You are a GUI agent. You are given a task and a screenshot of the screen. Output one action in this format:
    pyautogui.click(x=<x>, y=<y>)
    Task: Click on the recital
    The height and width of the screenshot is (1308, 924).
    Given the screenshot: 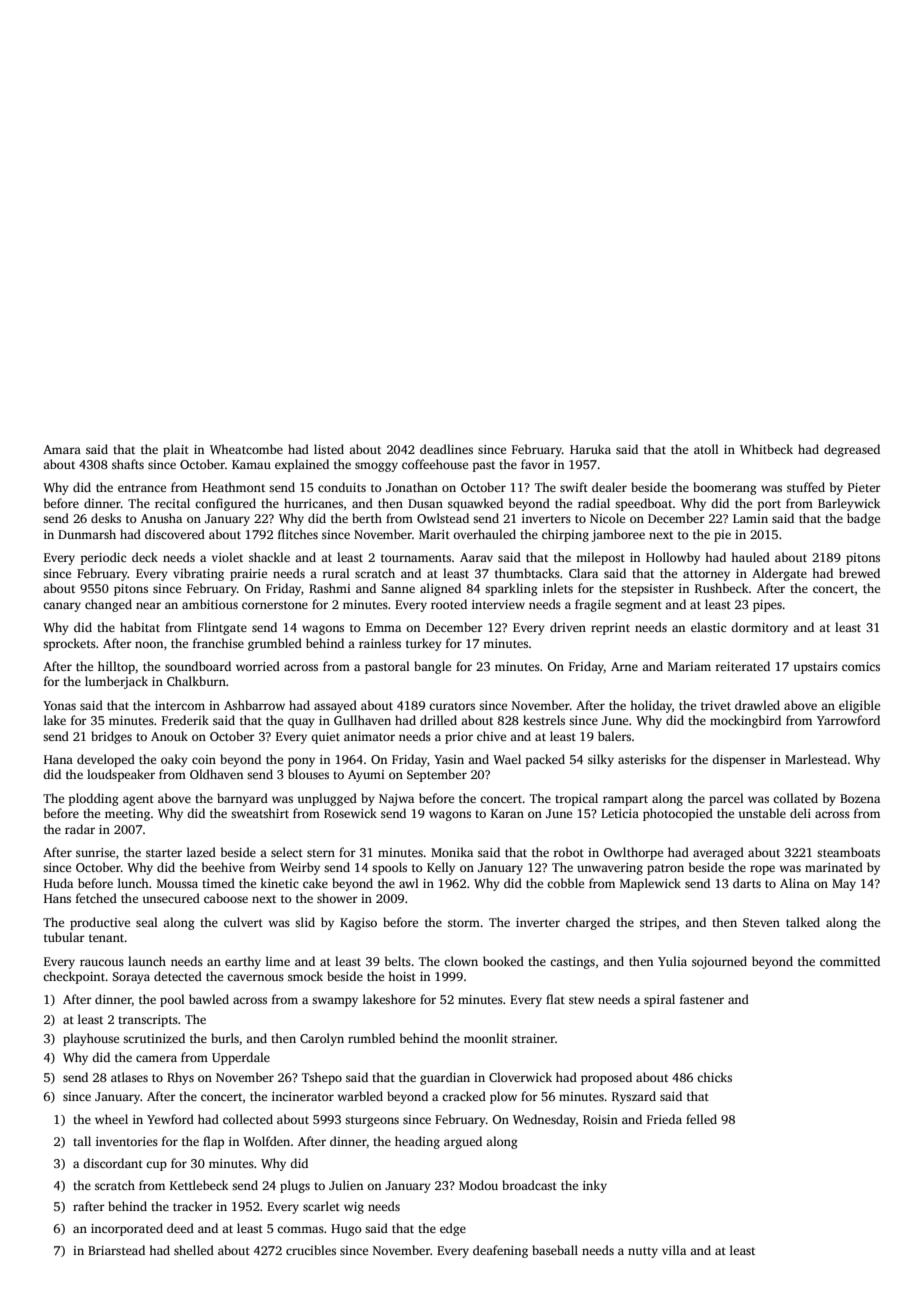 What is the action you would take?
    pyautogui.click(x=172, y=503)
